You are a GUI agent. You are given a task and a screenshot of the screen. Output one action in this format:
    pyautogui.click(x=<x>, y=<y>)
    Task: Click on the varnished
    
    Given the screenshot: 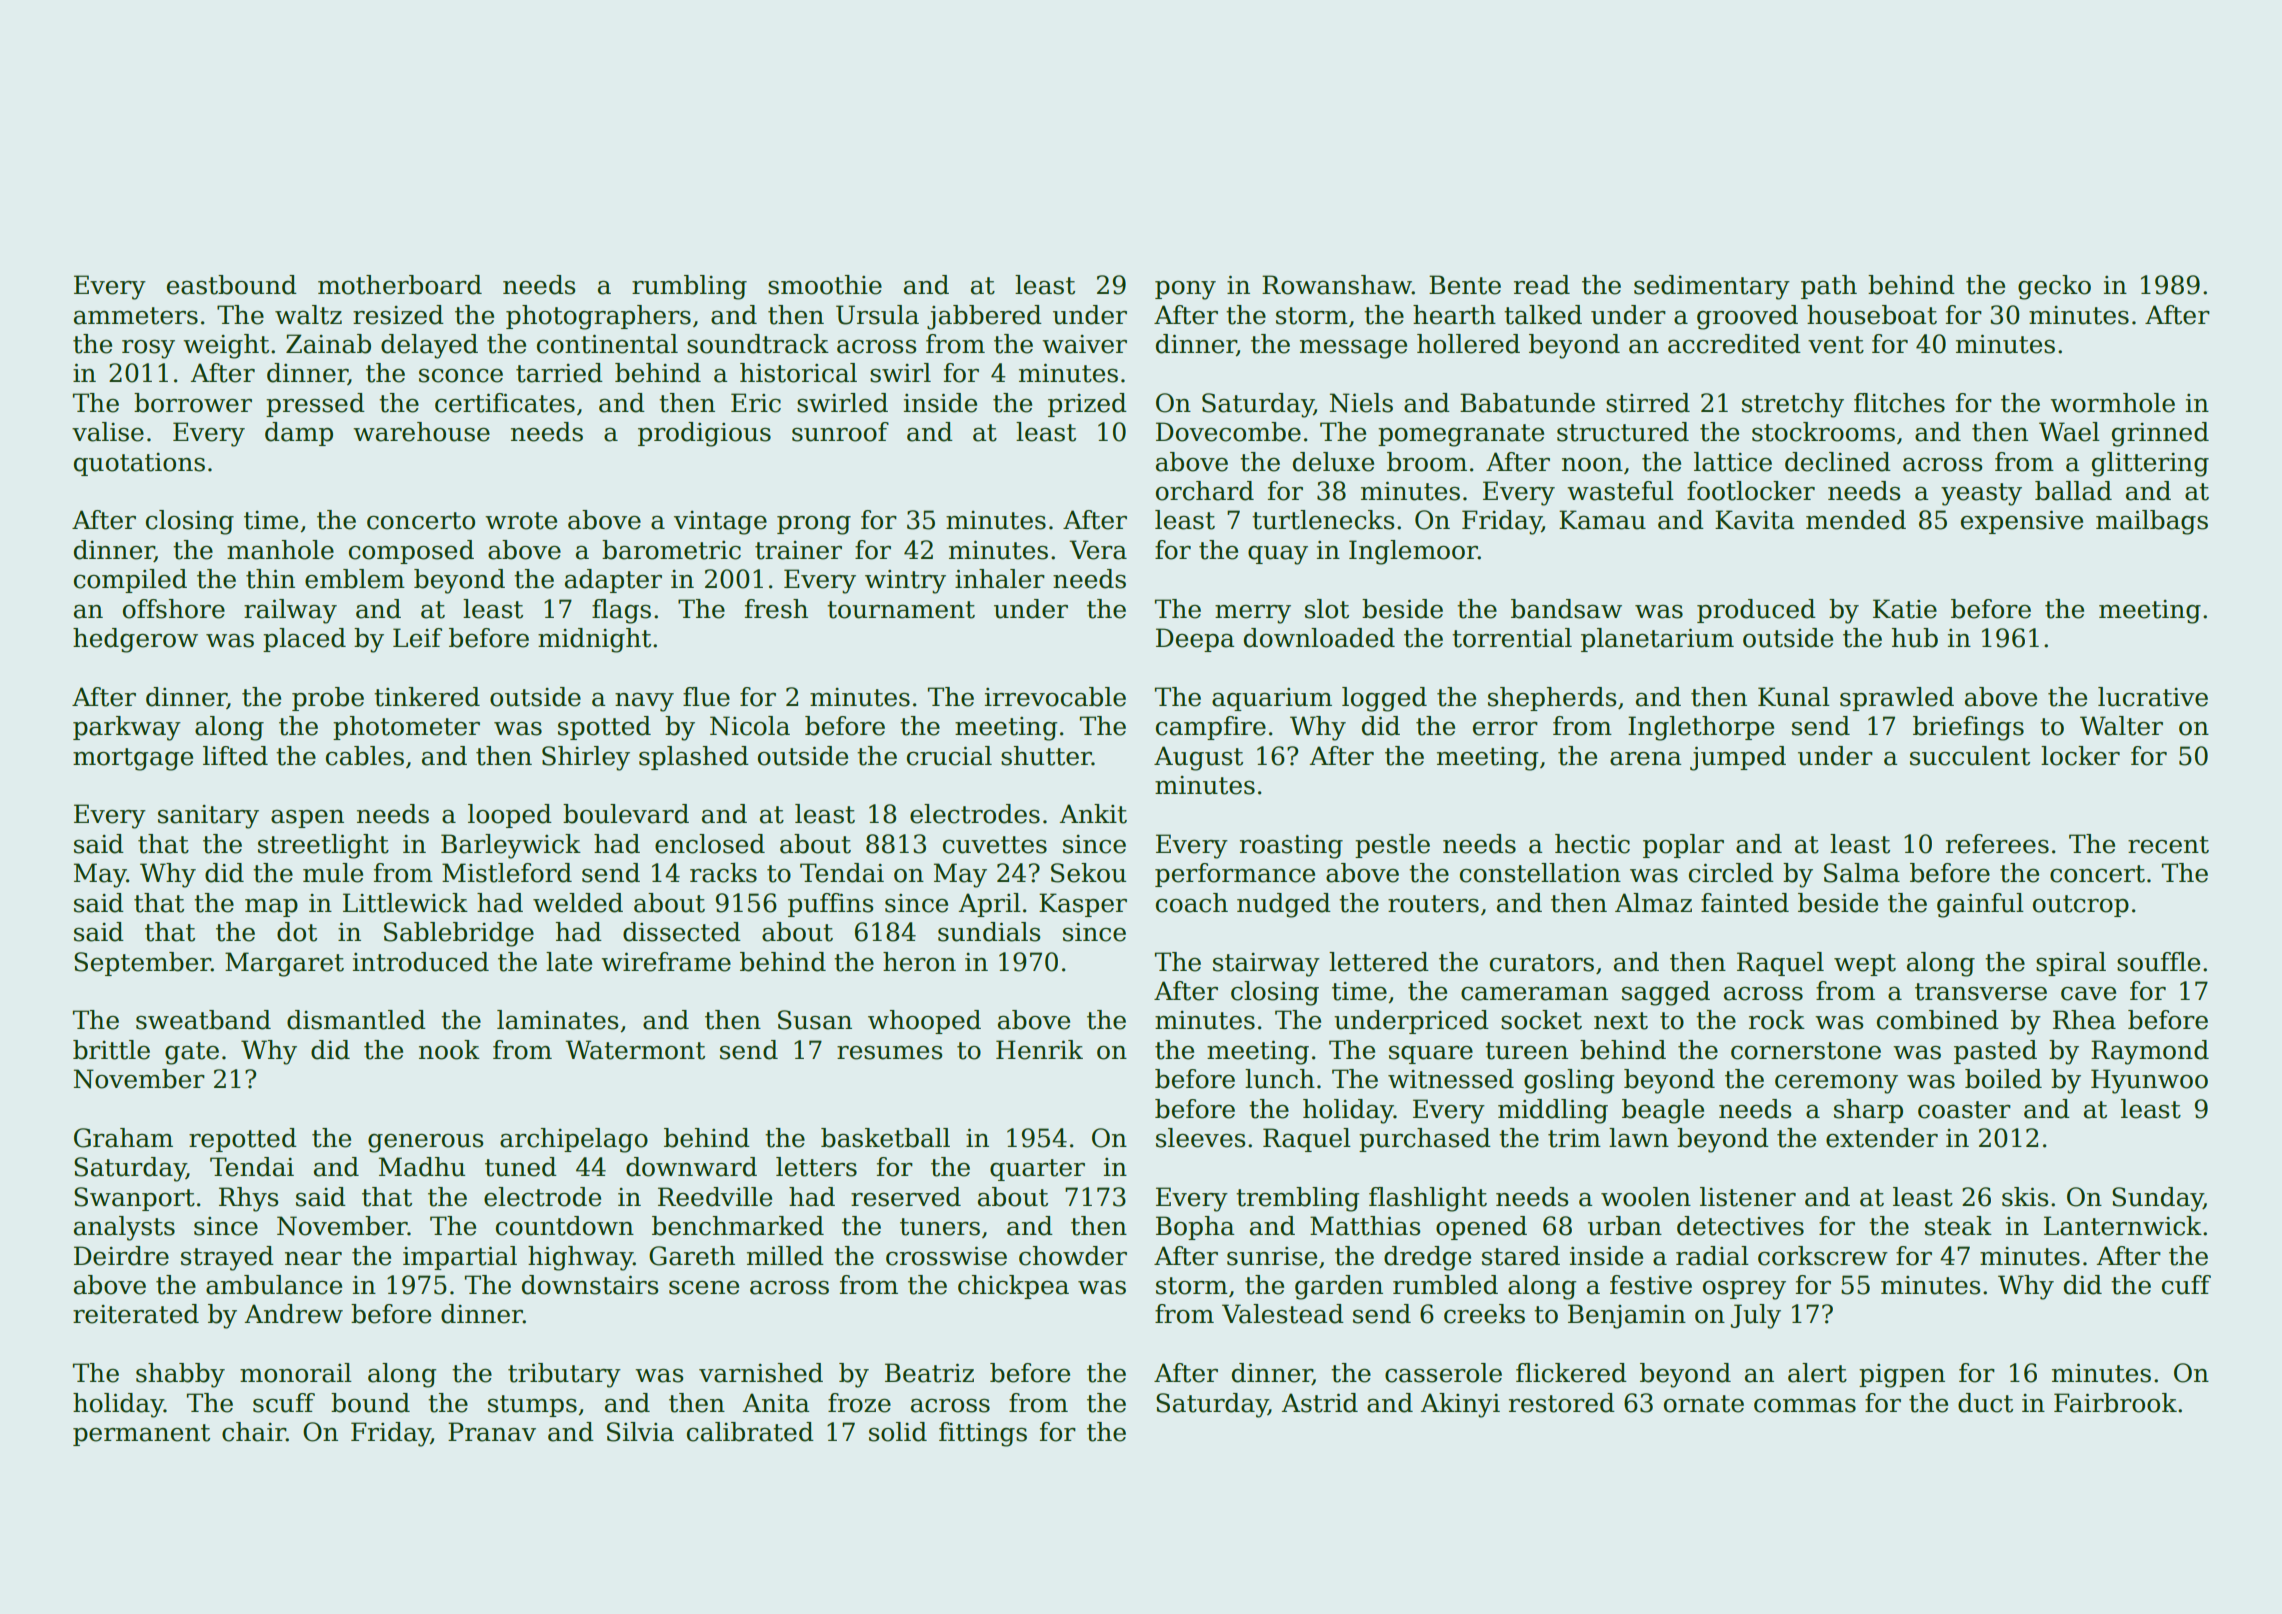 What is the action you would take?
    pyautogui.click(x=761, y=1373)
